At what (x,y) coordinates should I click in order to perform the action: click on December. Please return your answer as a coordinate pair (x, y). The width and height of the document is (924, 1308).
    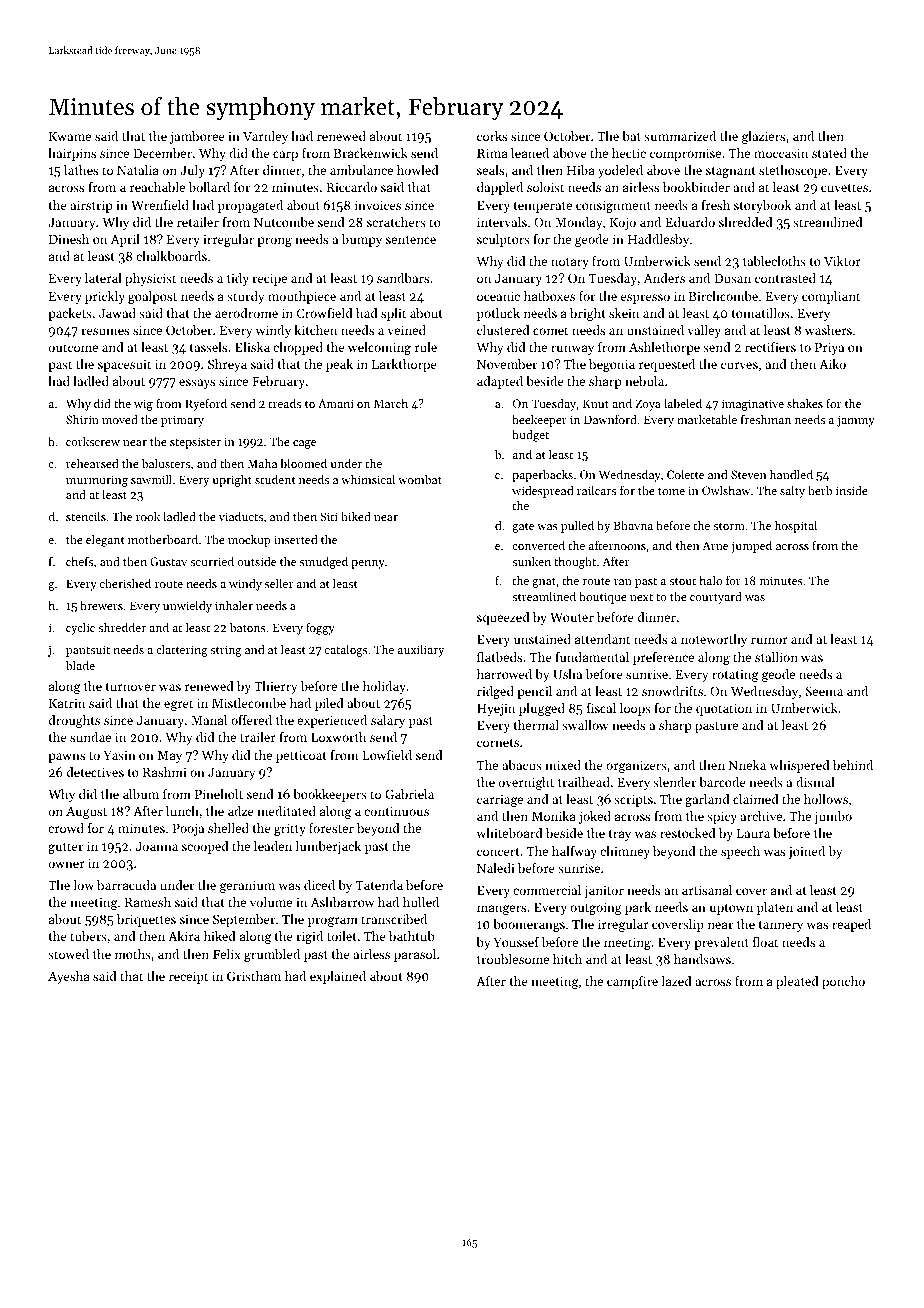
    Looking at the image, I should click on (162, 153).
